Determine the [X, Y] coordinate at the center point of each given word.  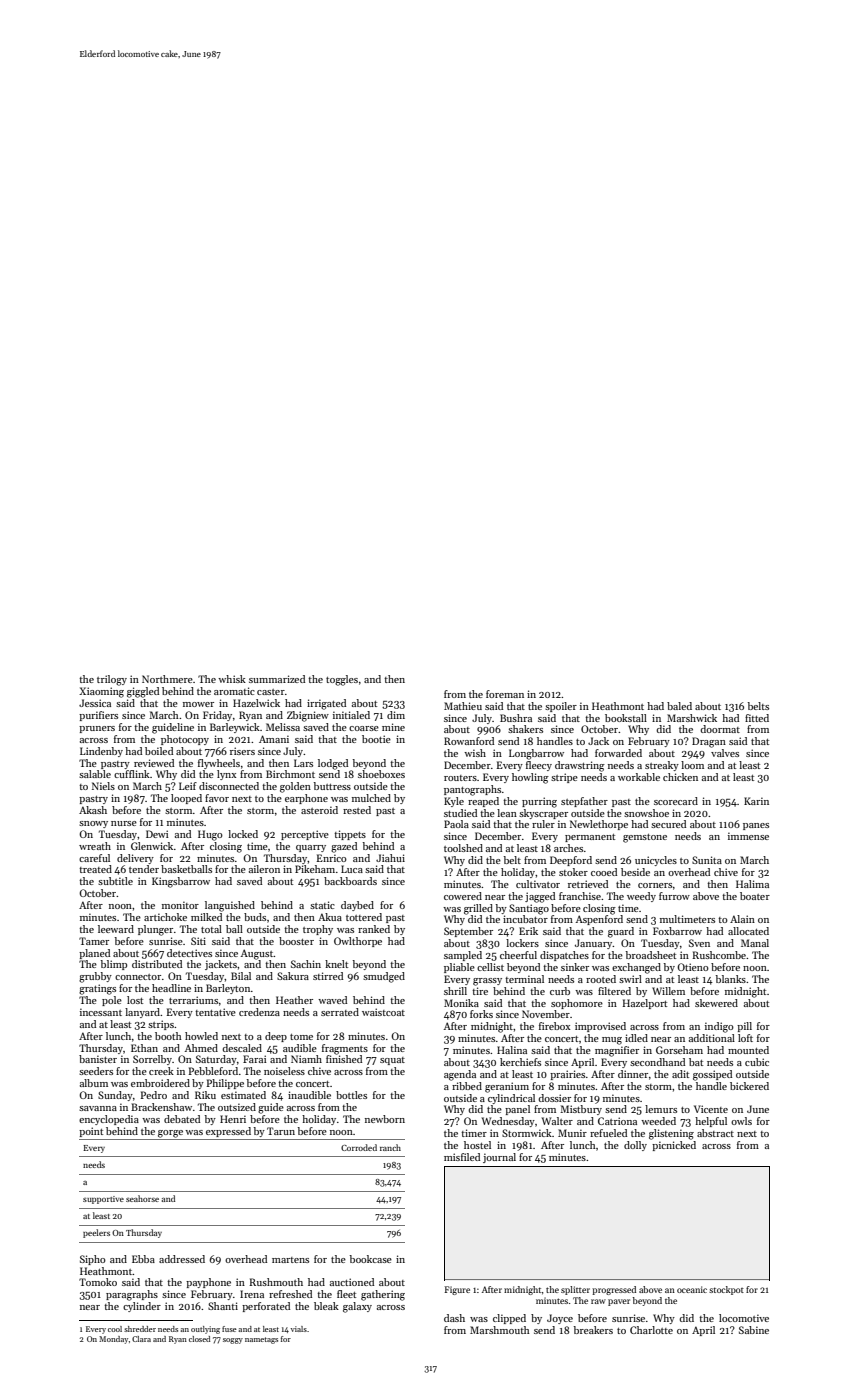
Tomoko [98, 1282]
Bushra [516, 718]
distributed [157, 964]
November [546, 1014]
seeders [96, 1071]
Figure [457, 1290]
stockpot [726, 1290]
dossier [554, 1098]
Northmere [167, 679]
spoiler [561, 707]
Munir [572, 1133]
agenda [460, 1075]
